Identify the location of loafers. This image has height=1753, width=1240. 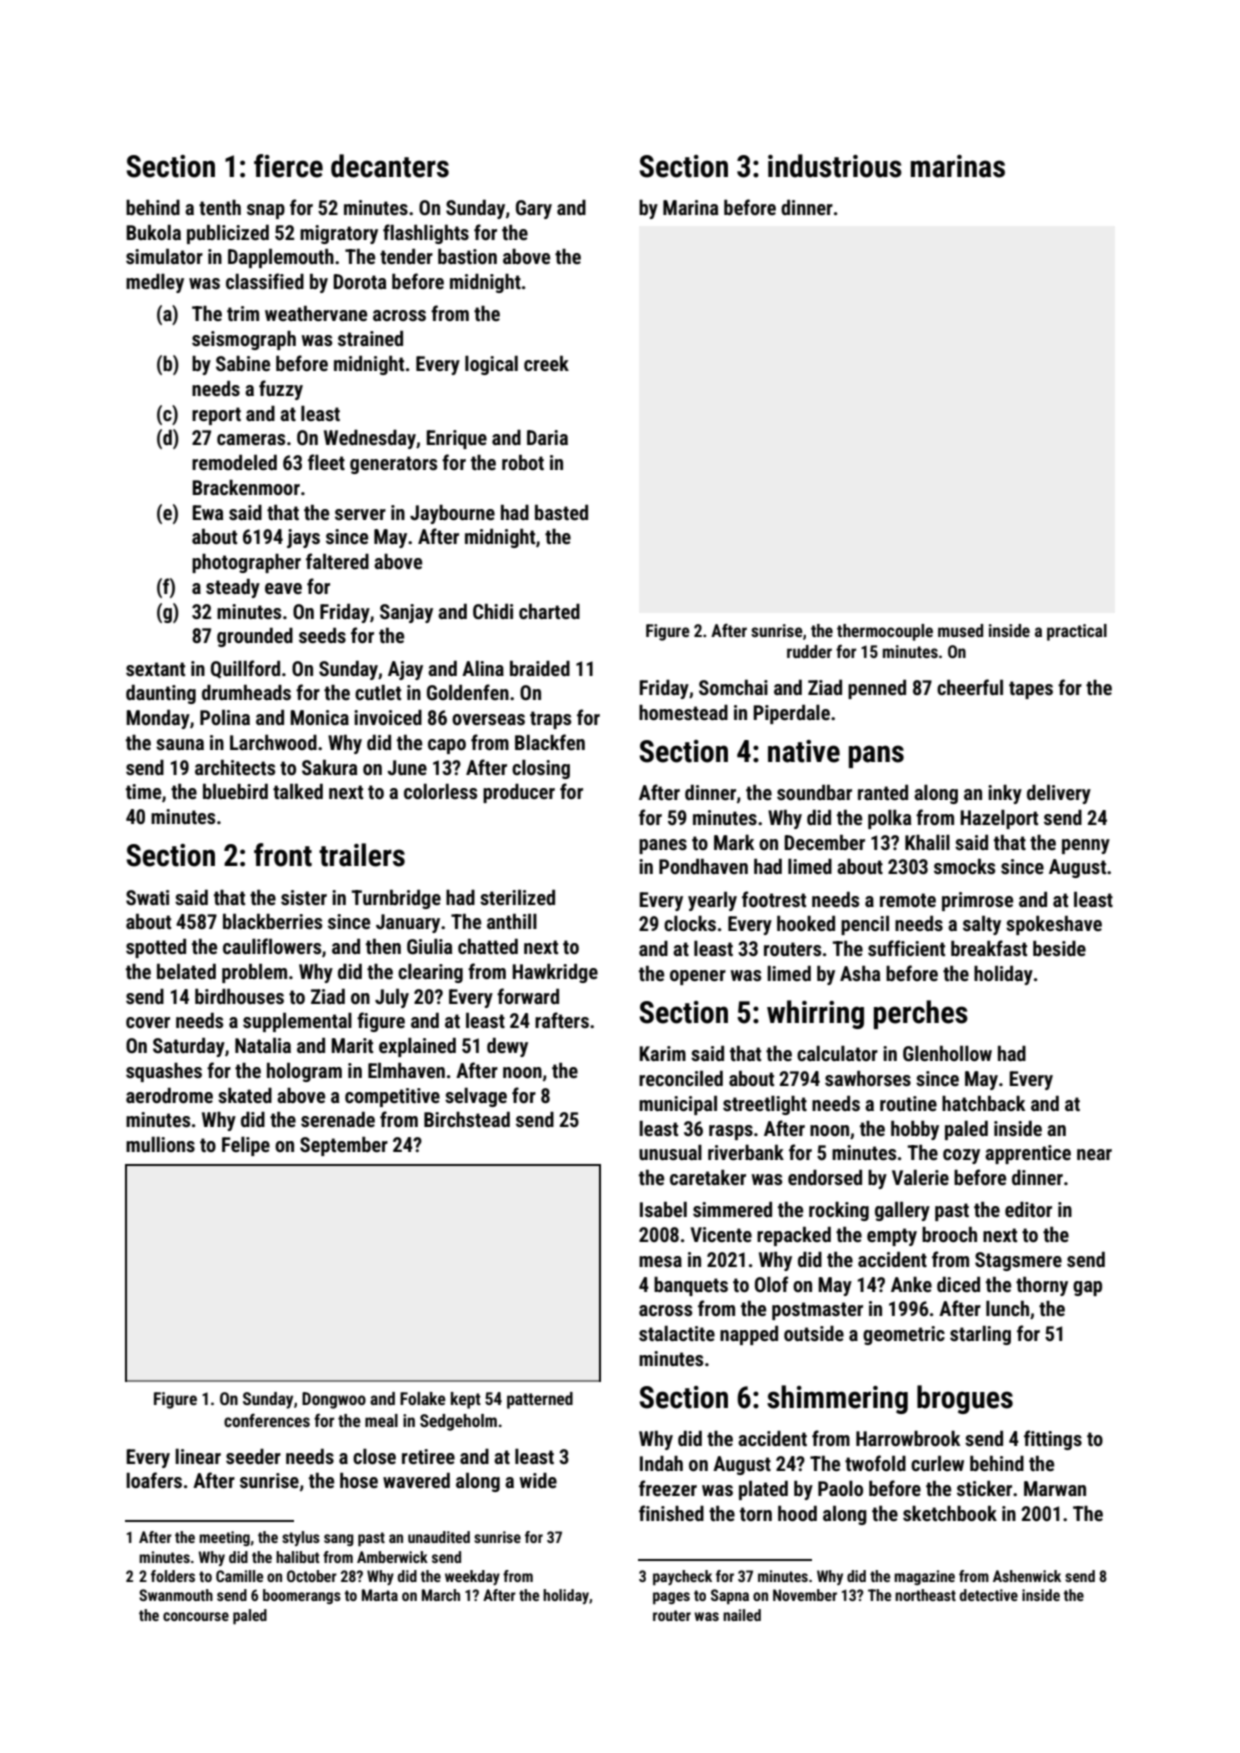
(154, 1480).
